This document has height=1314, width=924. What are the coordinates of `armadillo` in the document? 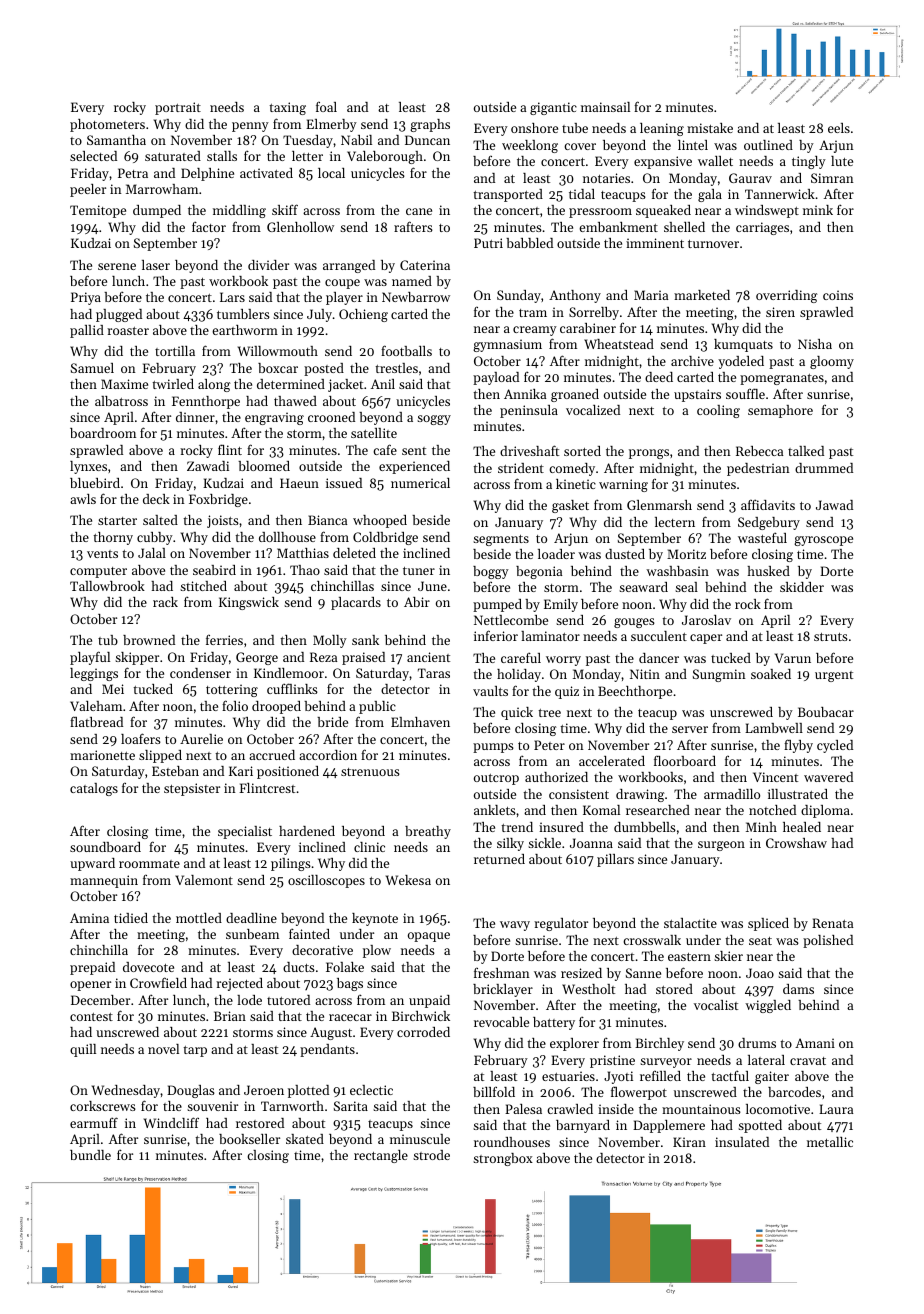 It's located at (732, 794).
